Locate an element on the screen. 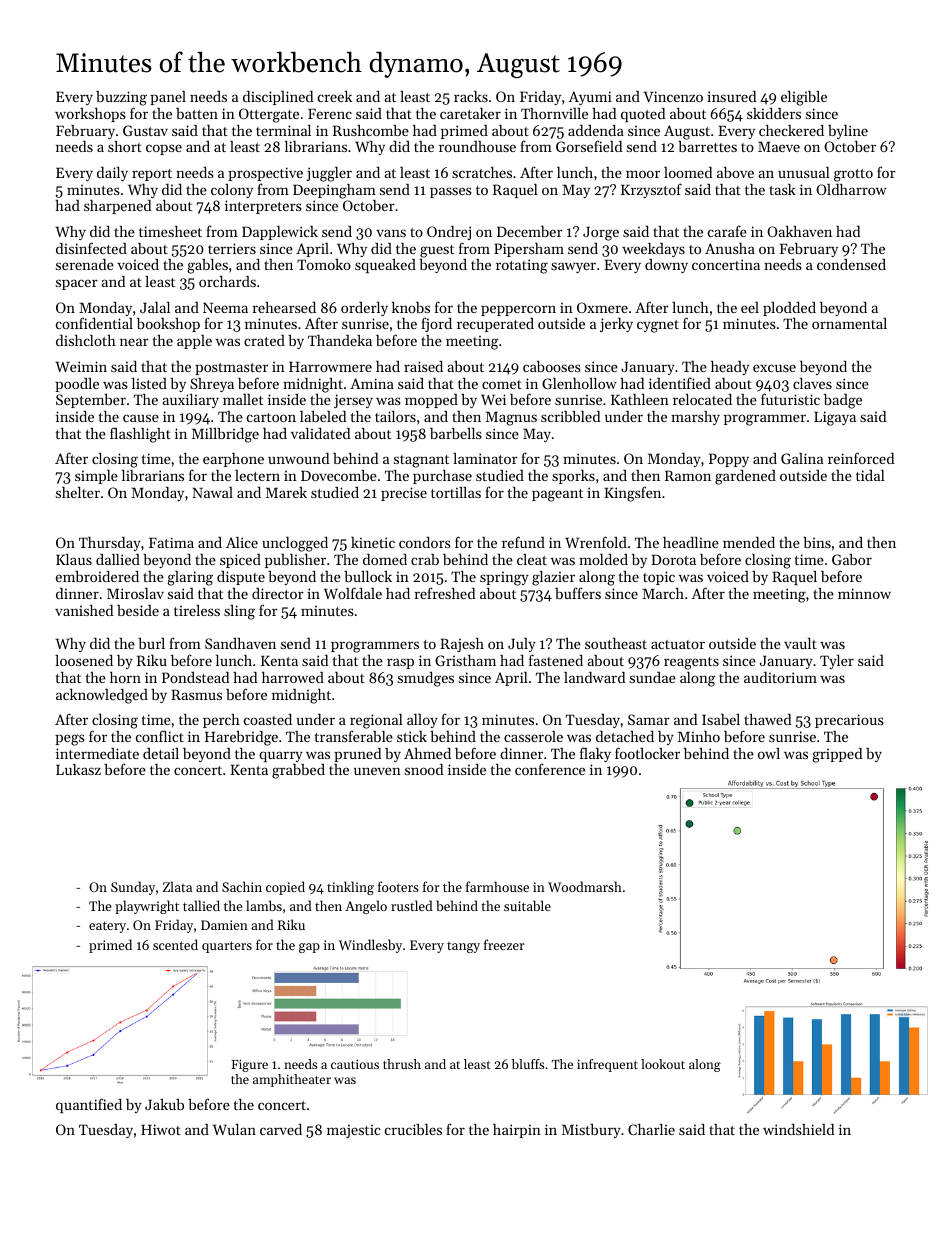  creek is located at coordinates (335, 96).
